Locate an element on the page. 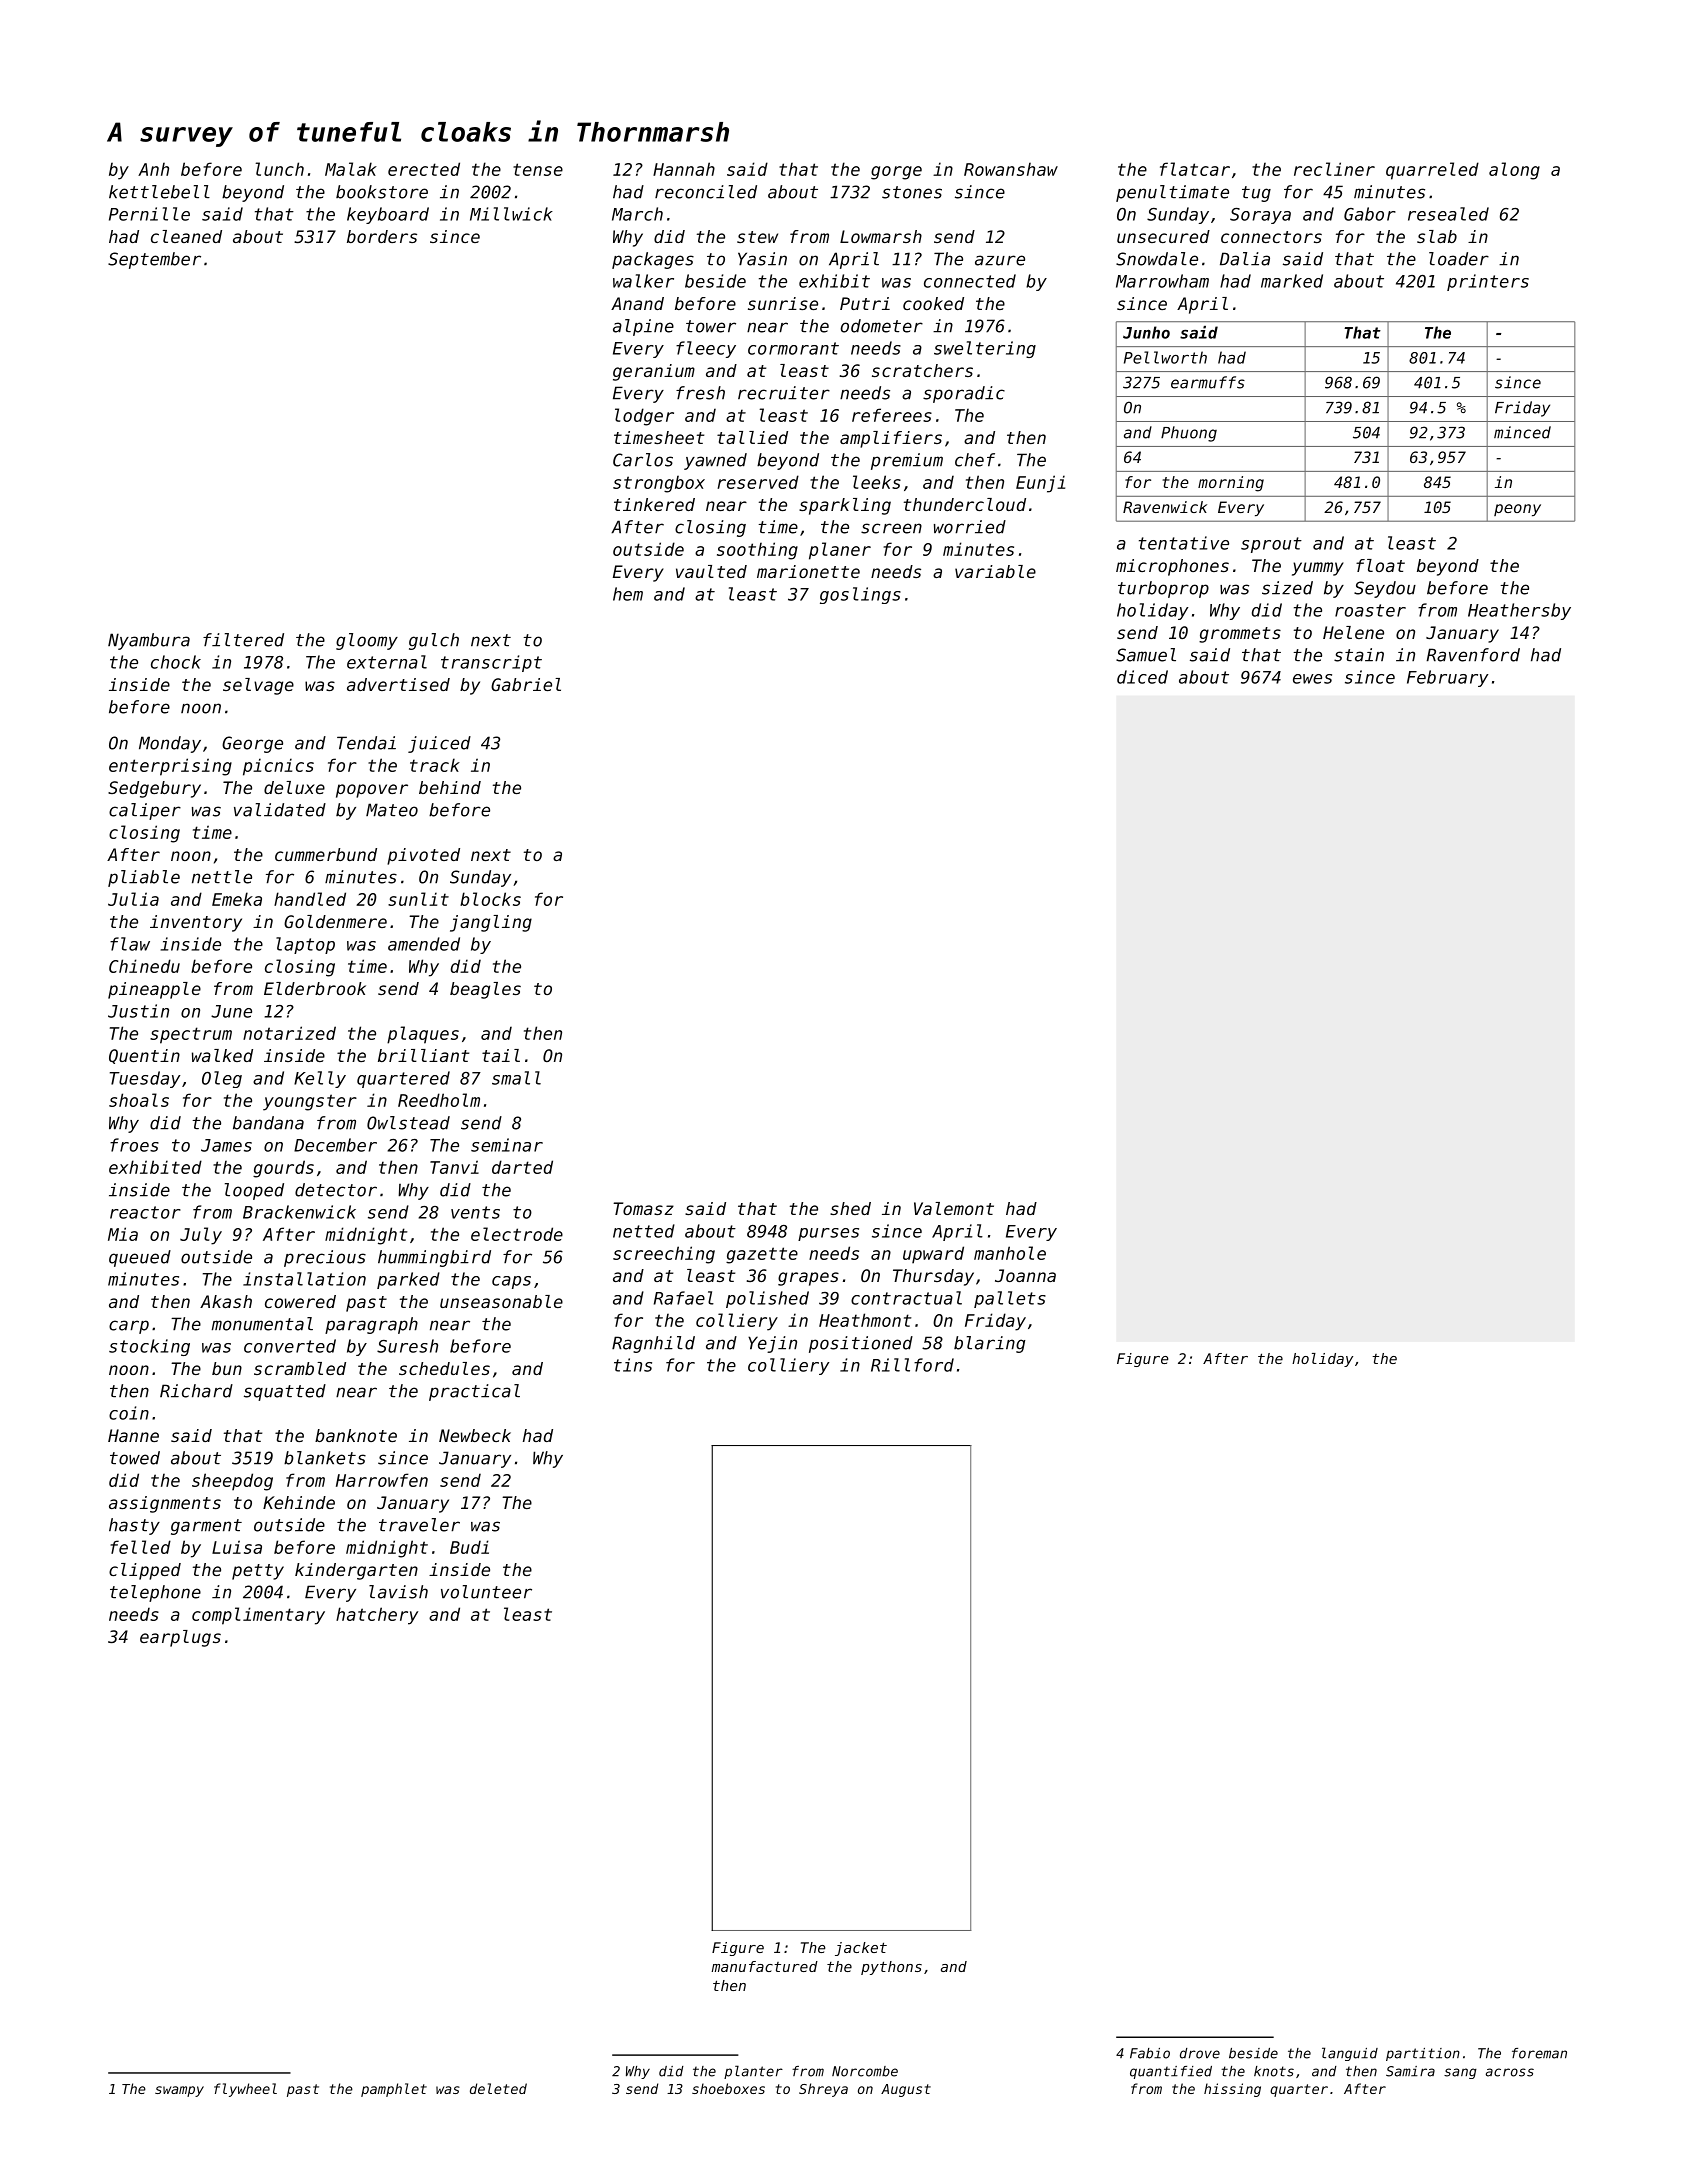 This document has height=2178, width=1683. erected is located at coordinates (424, 169).
